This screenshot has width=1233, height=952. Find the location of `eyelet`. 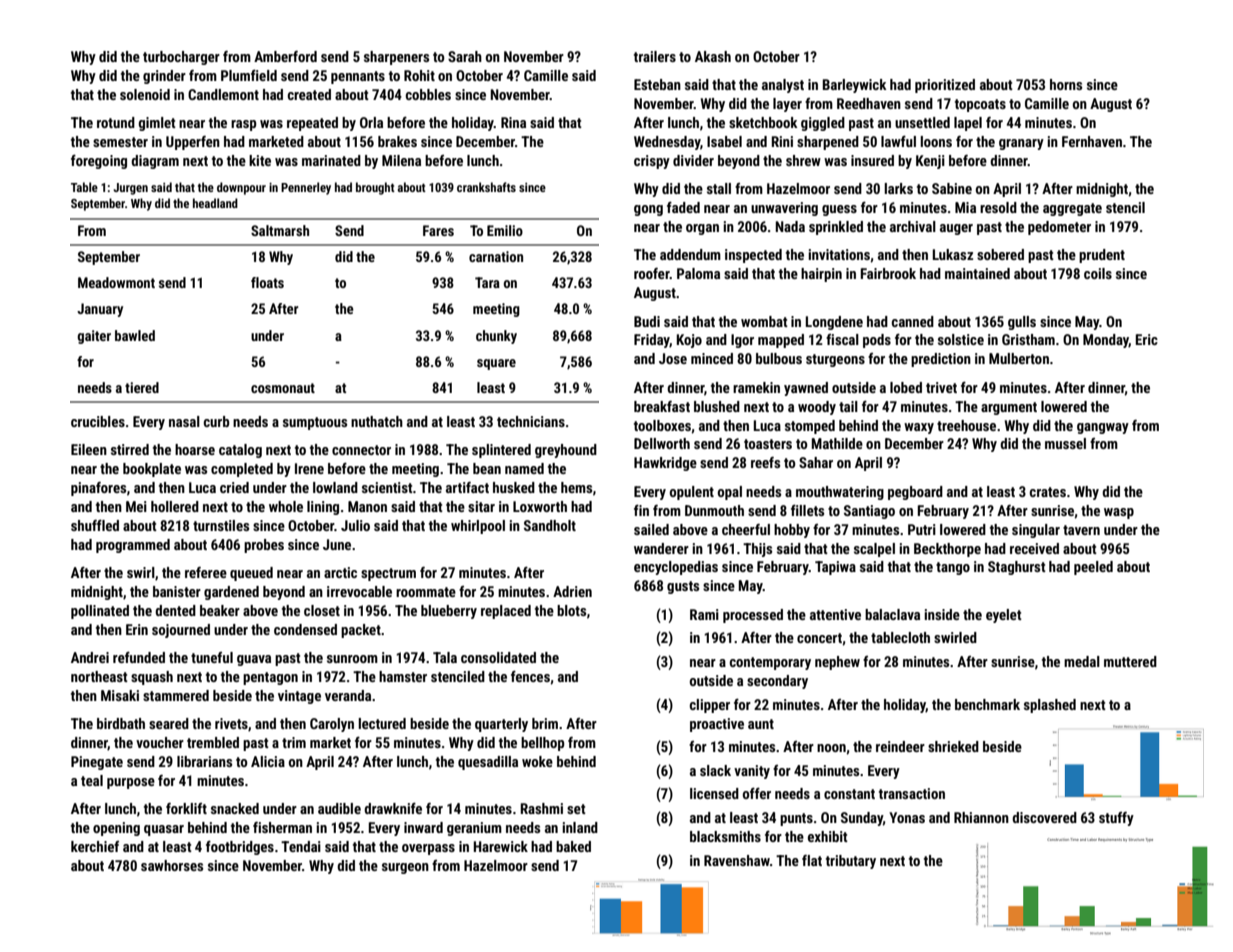

eyelet is located at coordinates (1004, 616).
